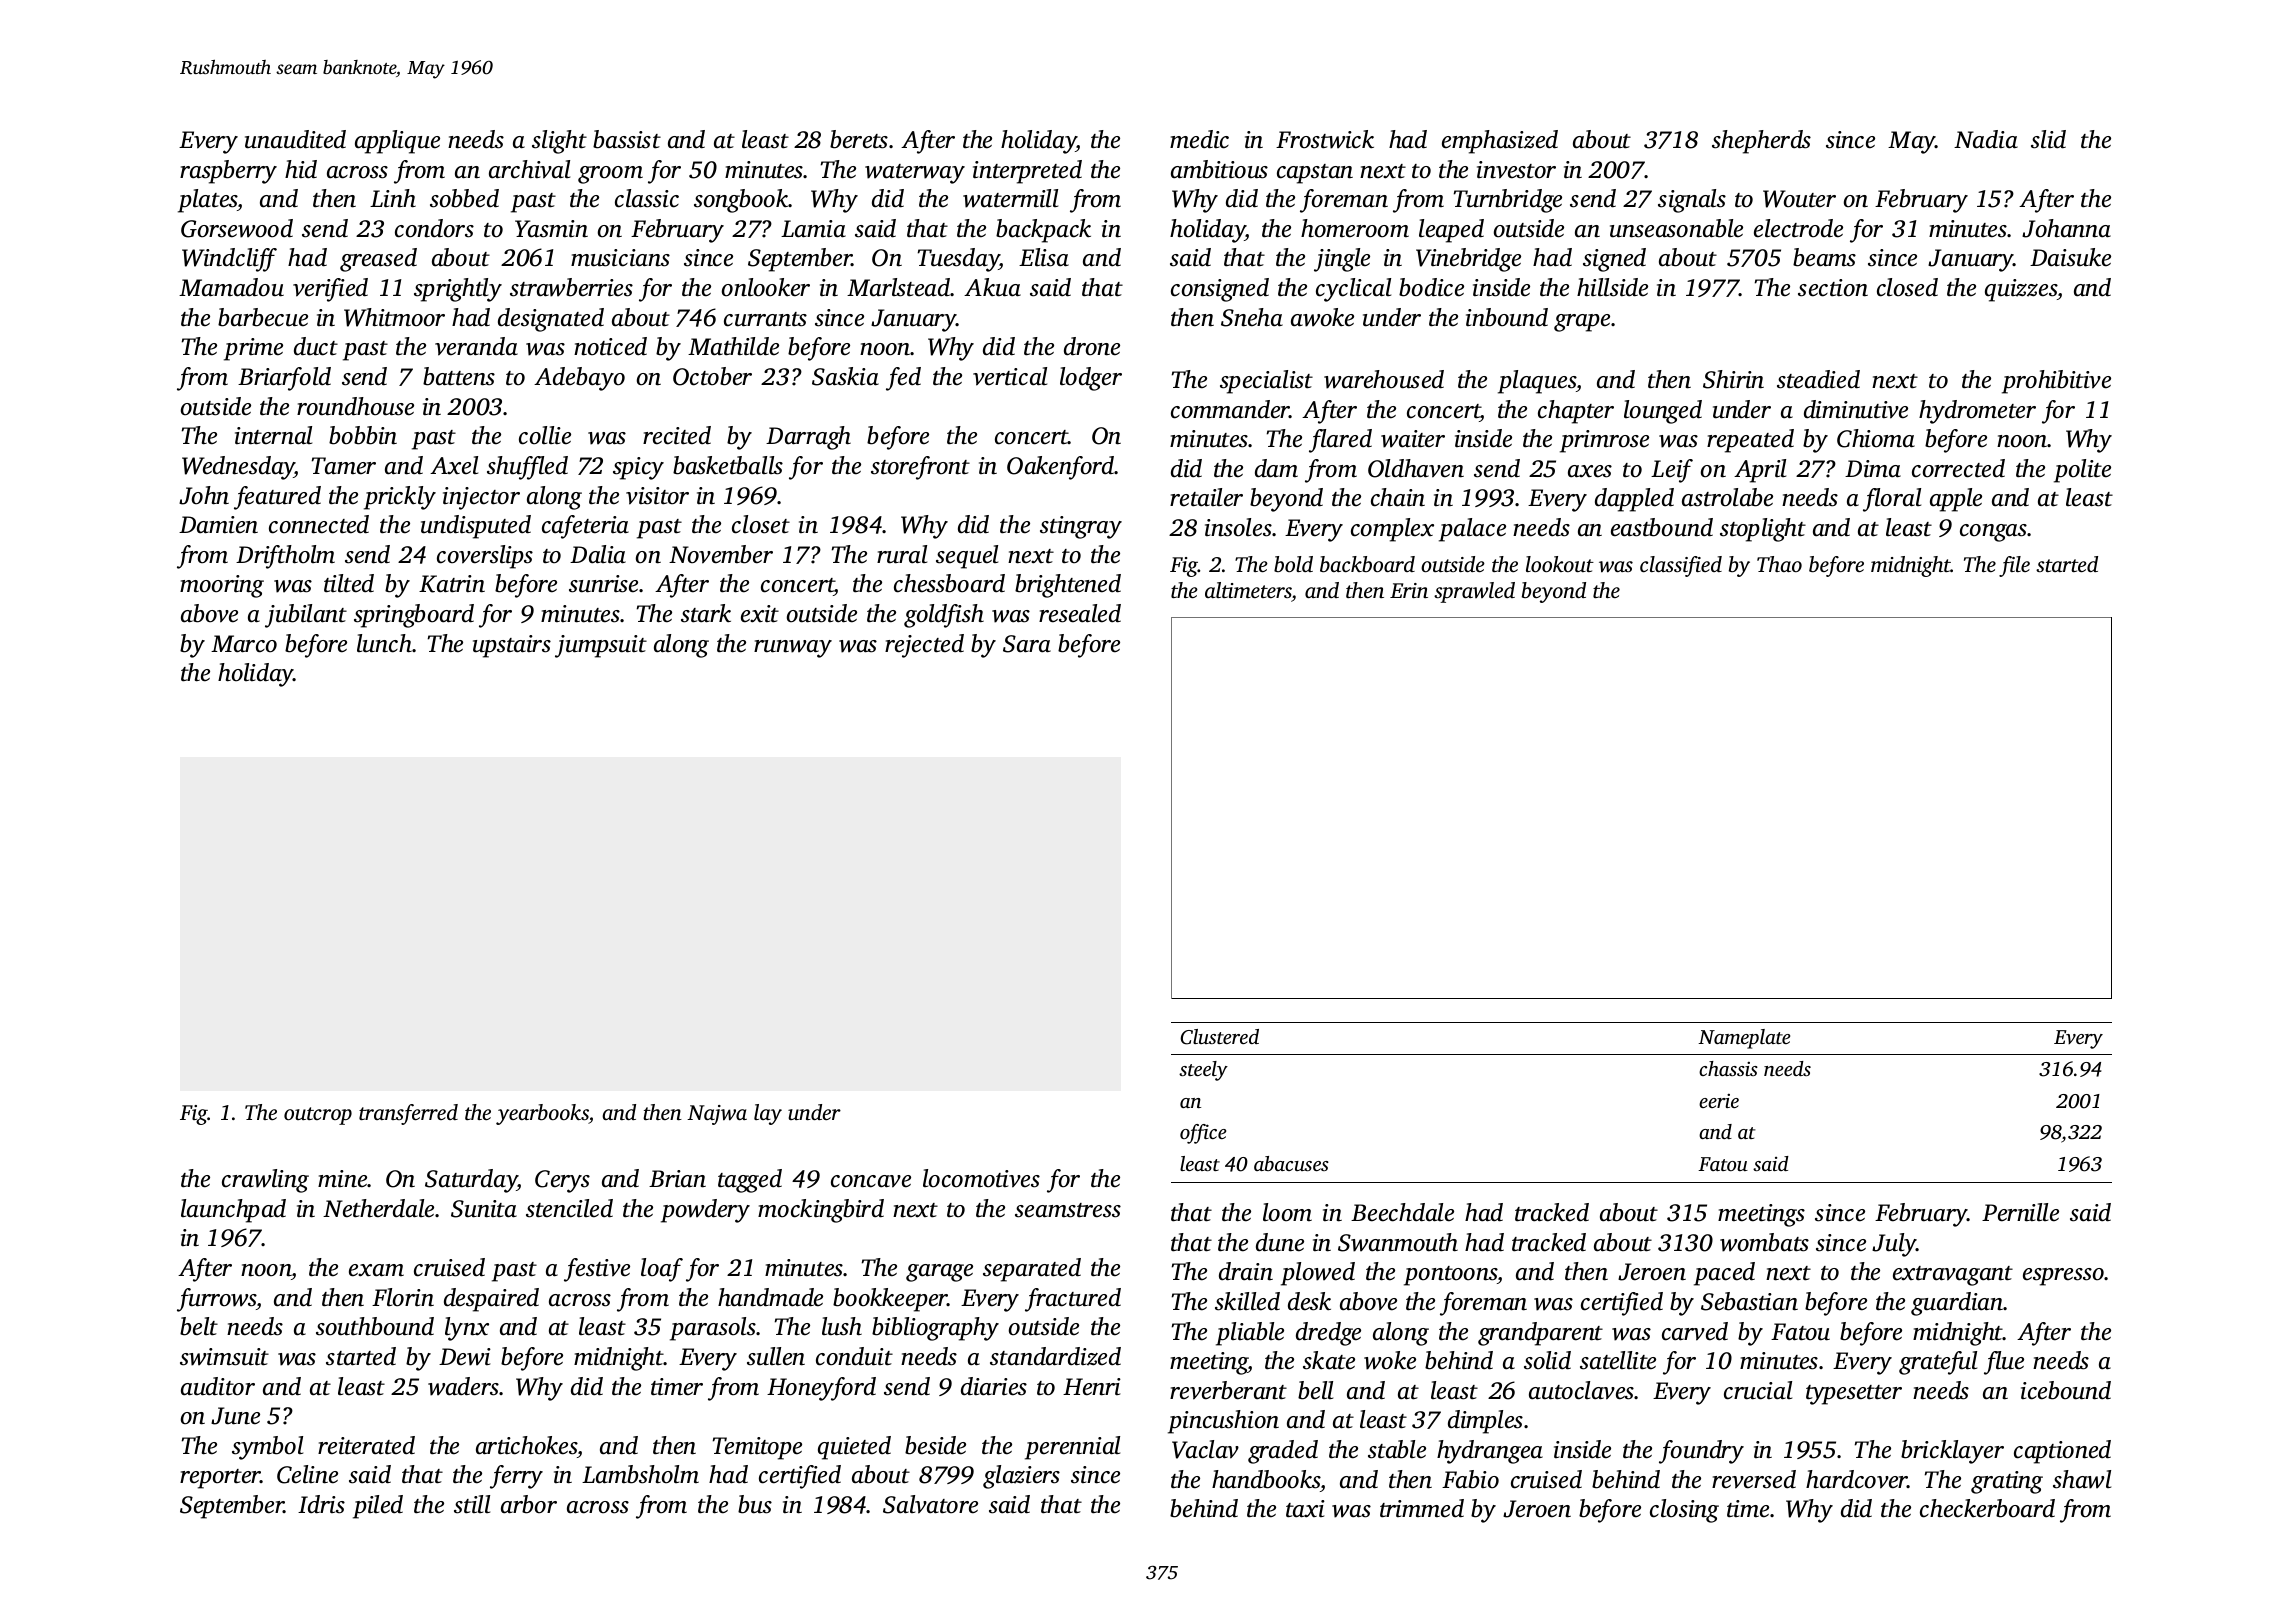  I want to click on sprawled, so click(1474, 592).
